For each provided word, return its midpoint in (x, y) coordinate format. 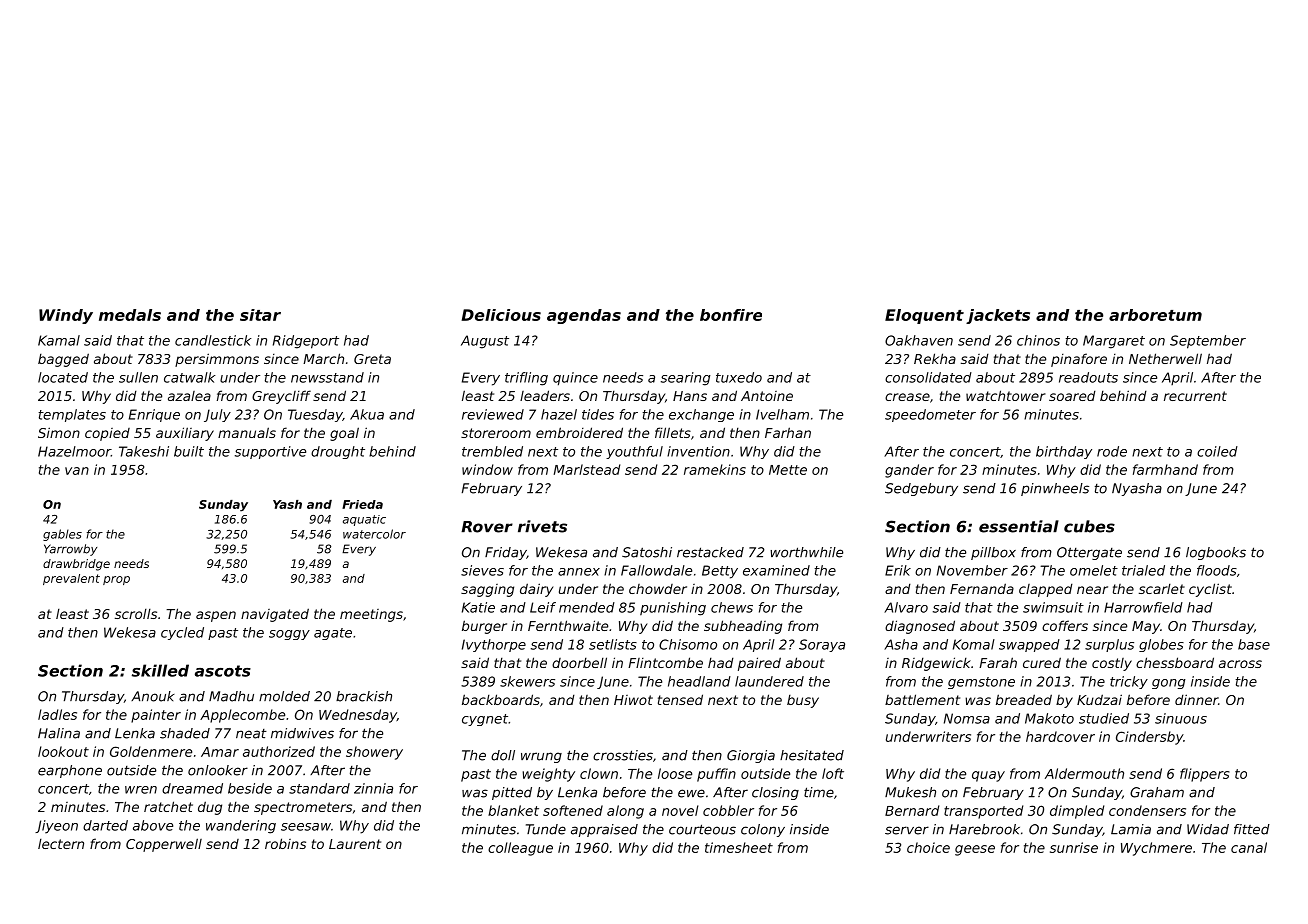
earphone (70, 771)
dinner (1196, 699)
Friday (506, 553)
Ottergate (1089, 553)
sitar (260, 315)
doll (503, 755)
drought (338, 452)
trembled (492, 451)
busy (803, 701)
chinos (1038, 340)
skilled (160, 670)
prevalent (71, 579)
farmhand (1165, 469)
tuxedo (739, 377)
